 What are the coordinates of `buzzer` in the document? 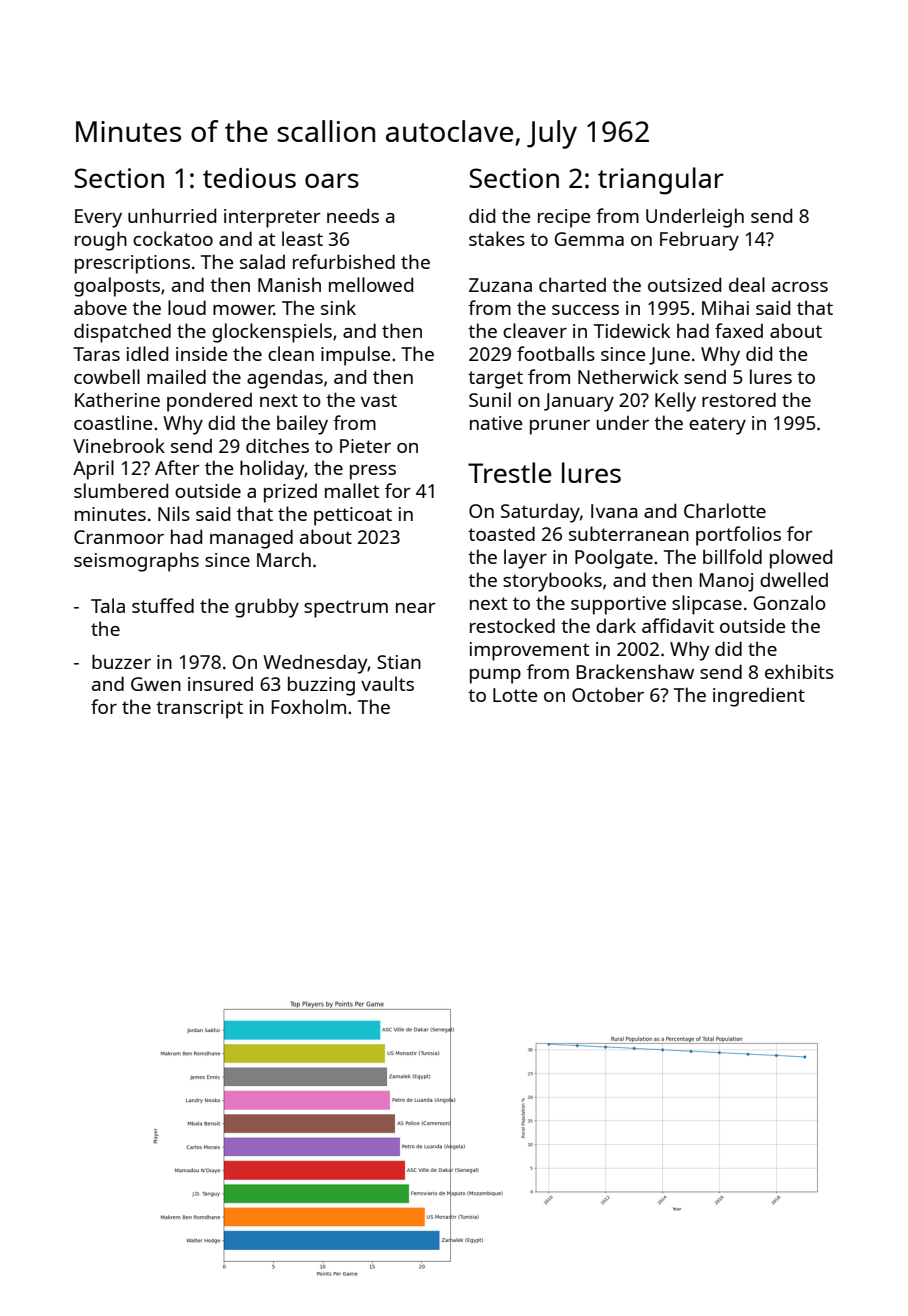 It's located at (121, 661).
